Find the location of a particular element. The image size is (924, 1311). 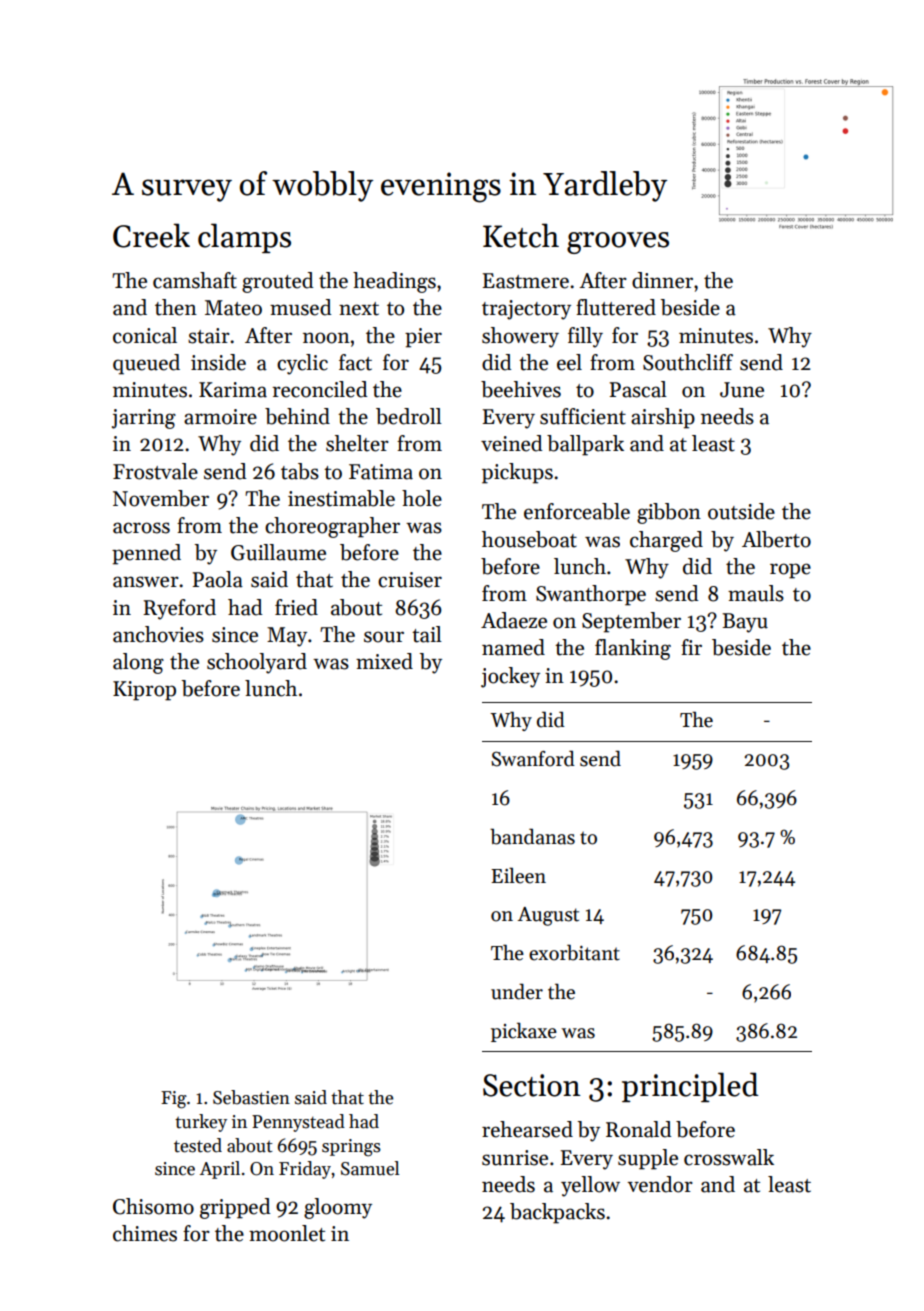

chimes is located at coordinates (145, 1233).
